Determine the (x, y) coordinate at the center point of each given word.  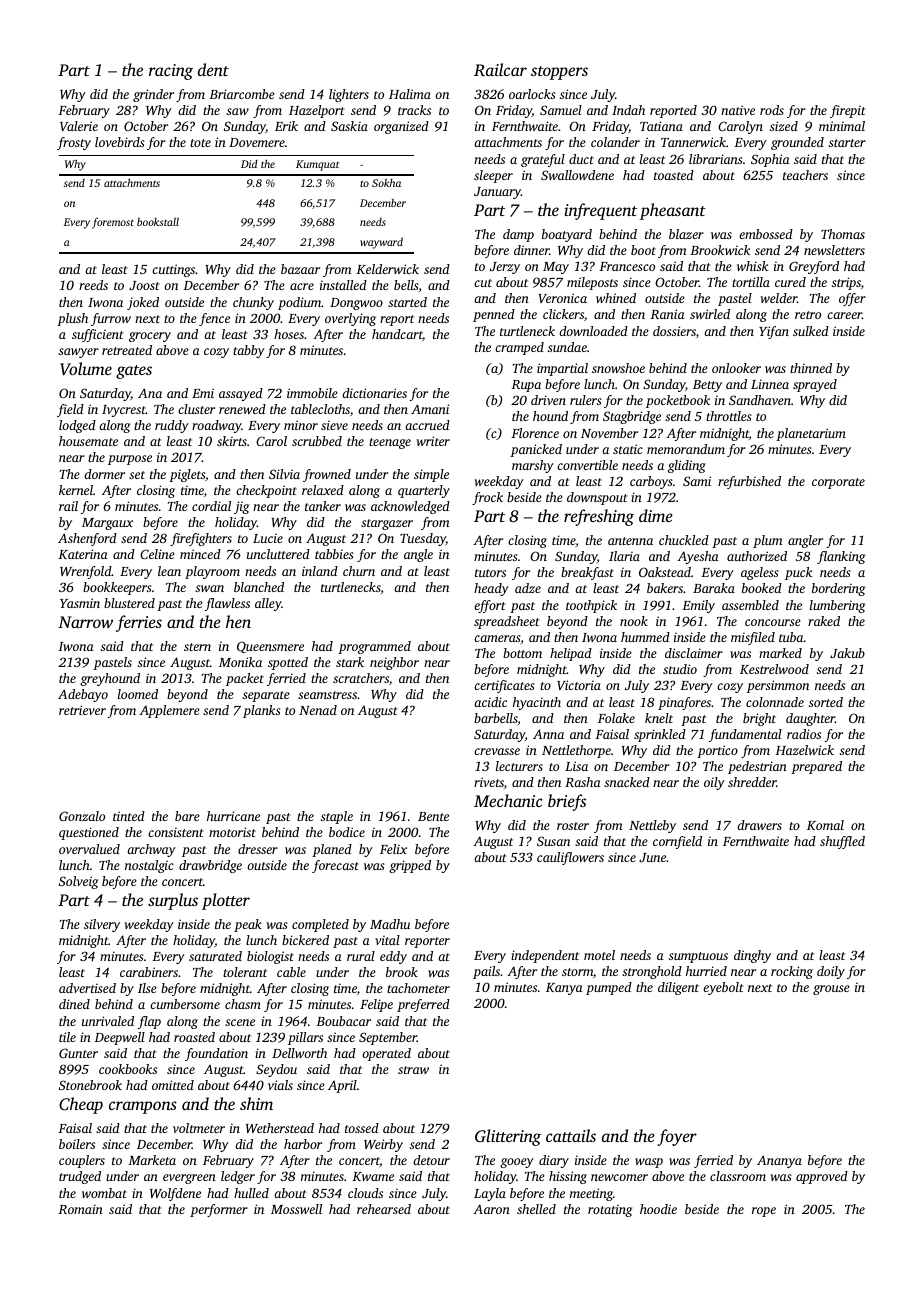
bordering (838, 589)
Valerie (79, 126)
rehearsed (384, 1209)
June (652, 857)
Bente (433, 816)
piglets (187, 475)
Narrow (85, 622)
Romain (80, 1209)
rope (764, 1212)
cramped (519, 348)
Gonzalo (82, 816)
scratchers (361, 678)
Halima (410, 94)
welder (778, 298)
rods (772, 110)
